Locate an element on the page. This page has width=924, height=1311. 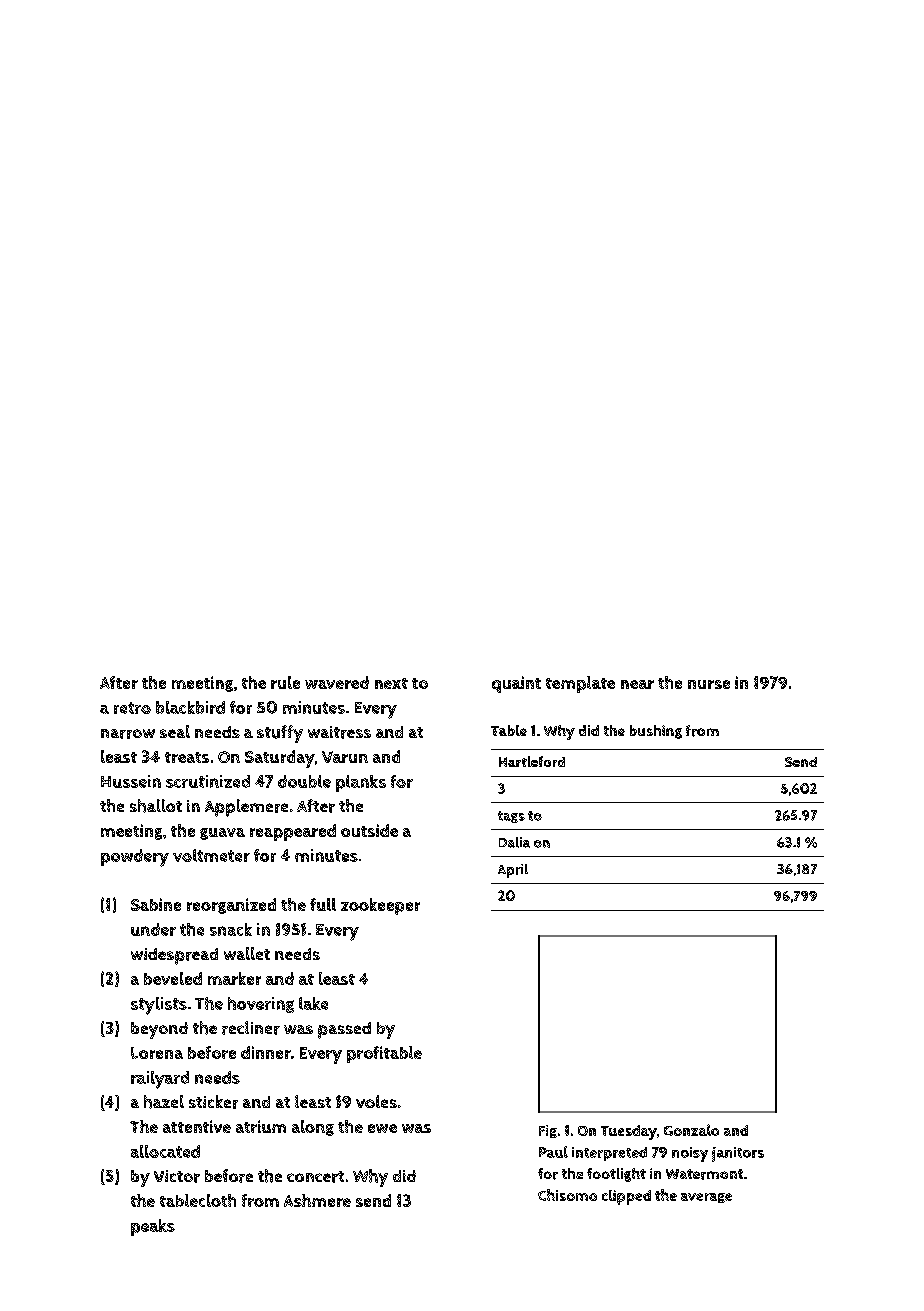
quaint is located at coordinates (516, 684).
